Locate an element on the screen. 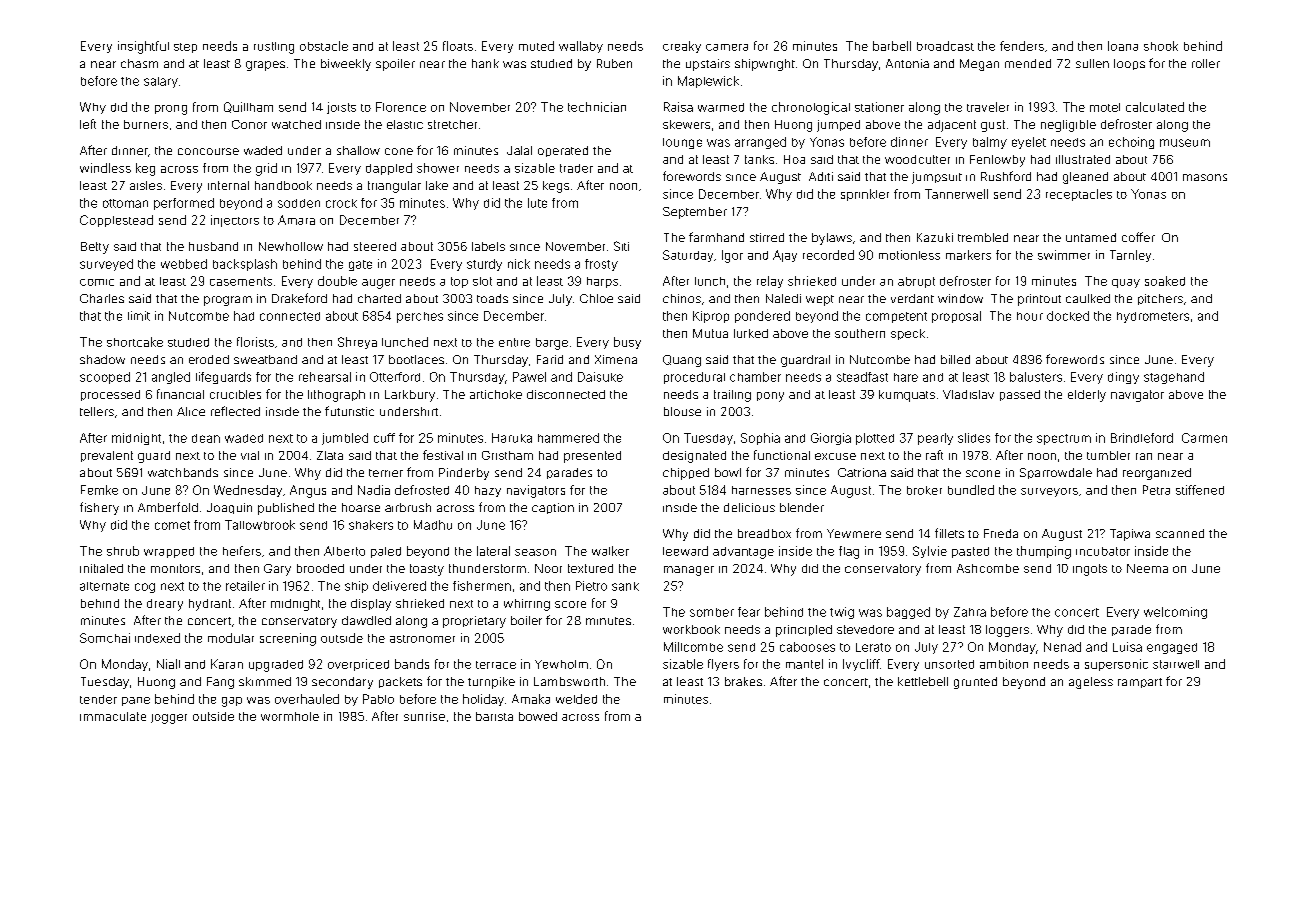  muted is located at coordinates (536, 46).
